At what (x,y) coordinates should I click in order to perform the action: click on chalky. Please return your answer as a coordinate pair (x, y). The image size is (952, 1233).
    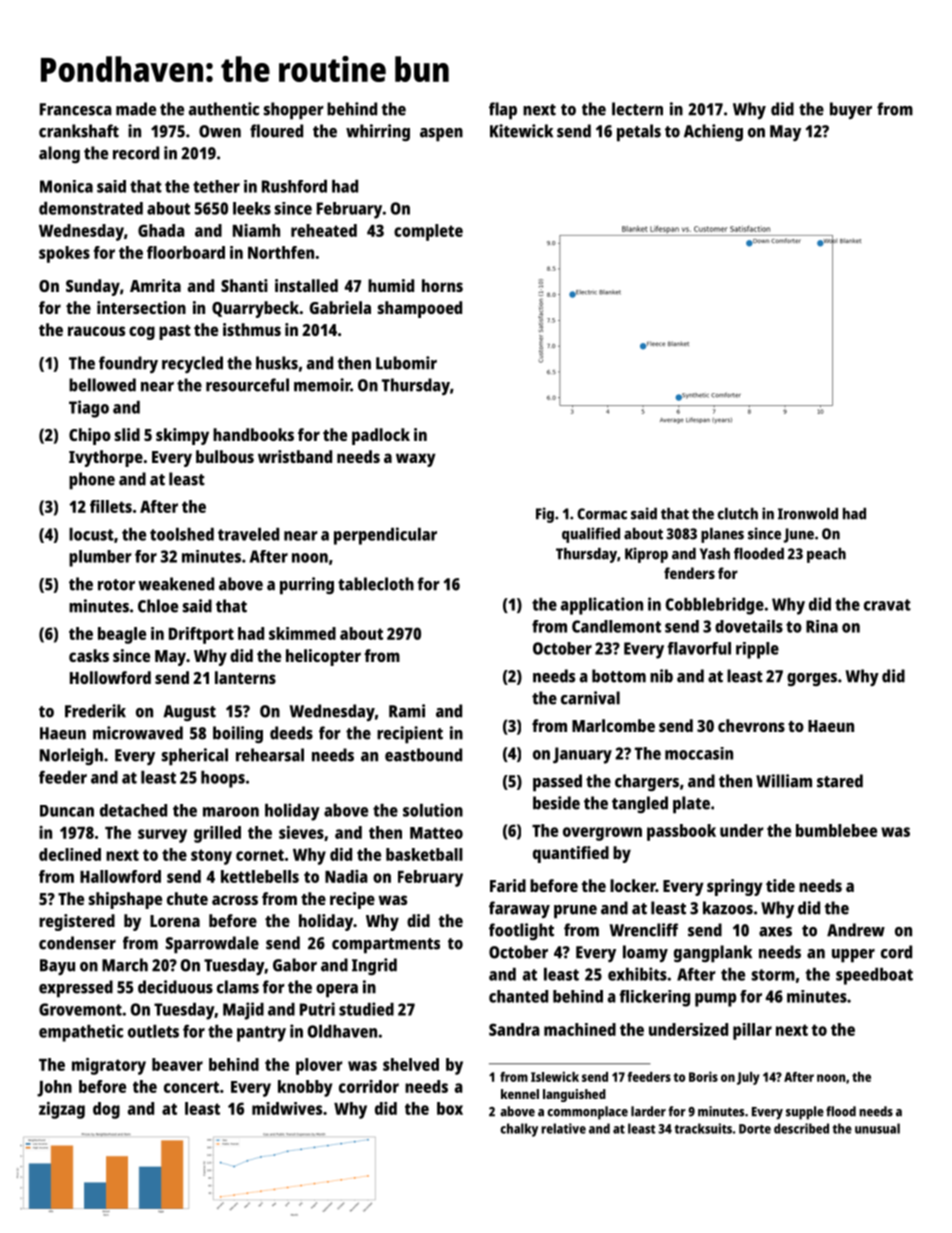
    Looking at the image, I should click on (519, 1130).
